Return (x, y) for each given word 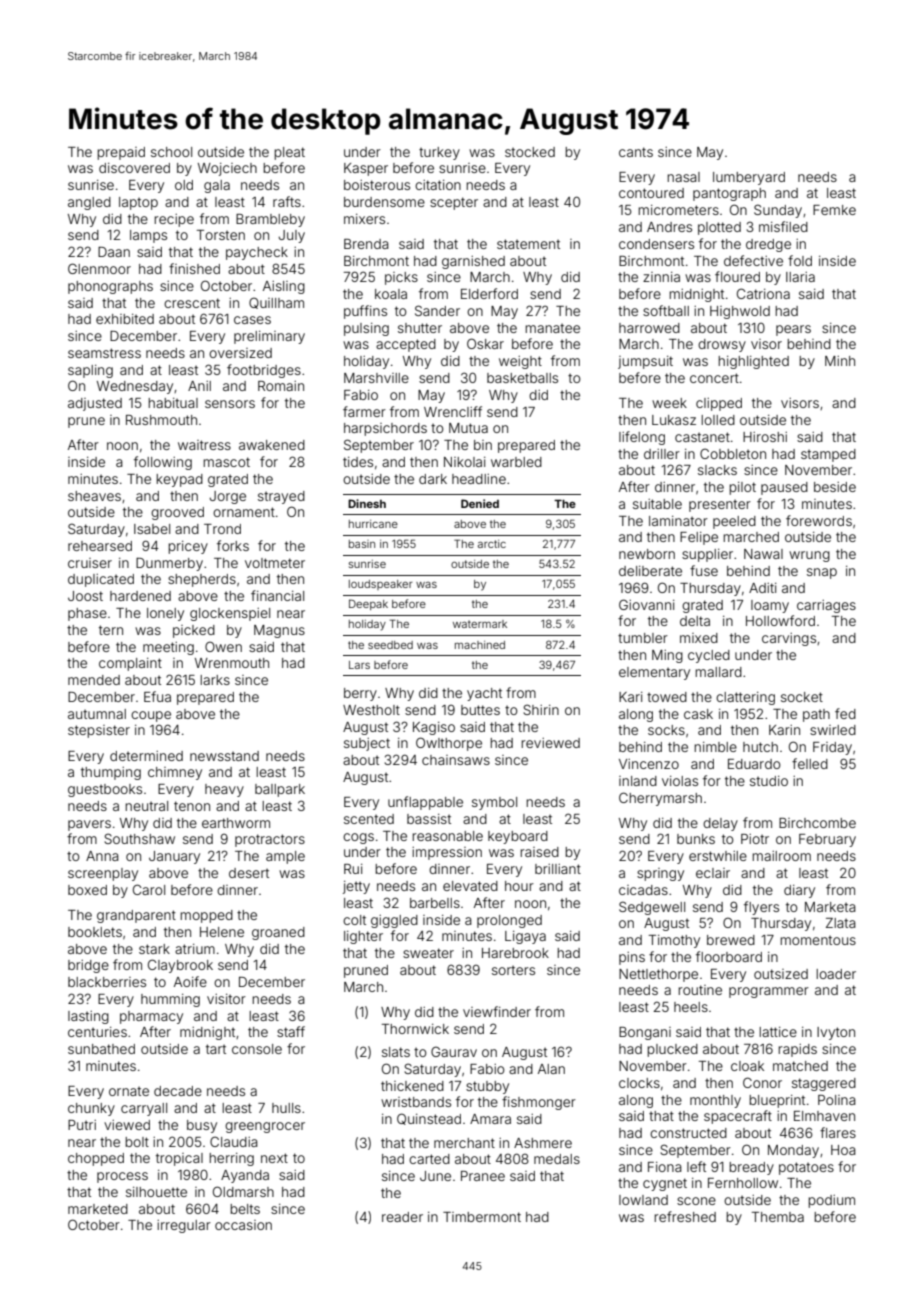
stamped (828, 455)
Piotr (755, 839)
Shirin (541, 709)
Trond (222, 529)
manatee (552, 328)
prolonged (509, 921)
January (174, 857)
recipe (174, 220)
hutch (760, 747)
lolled (718, 420)
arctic (492, 544)
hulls (286, 1108)
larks (215, 680)
